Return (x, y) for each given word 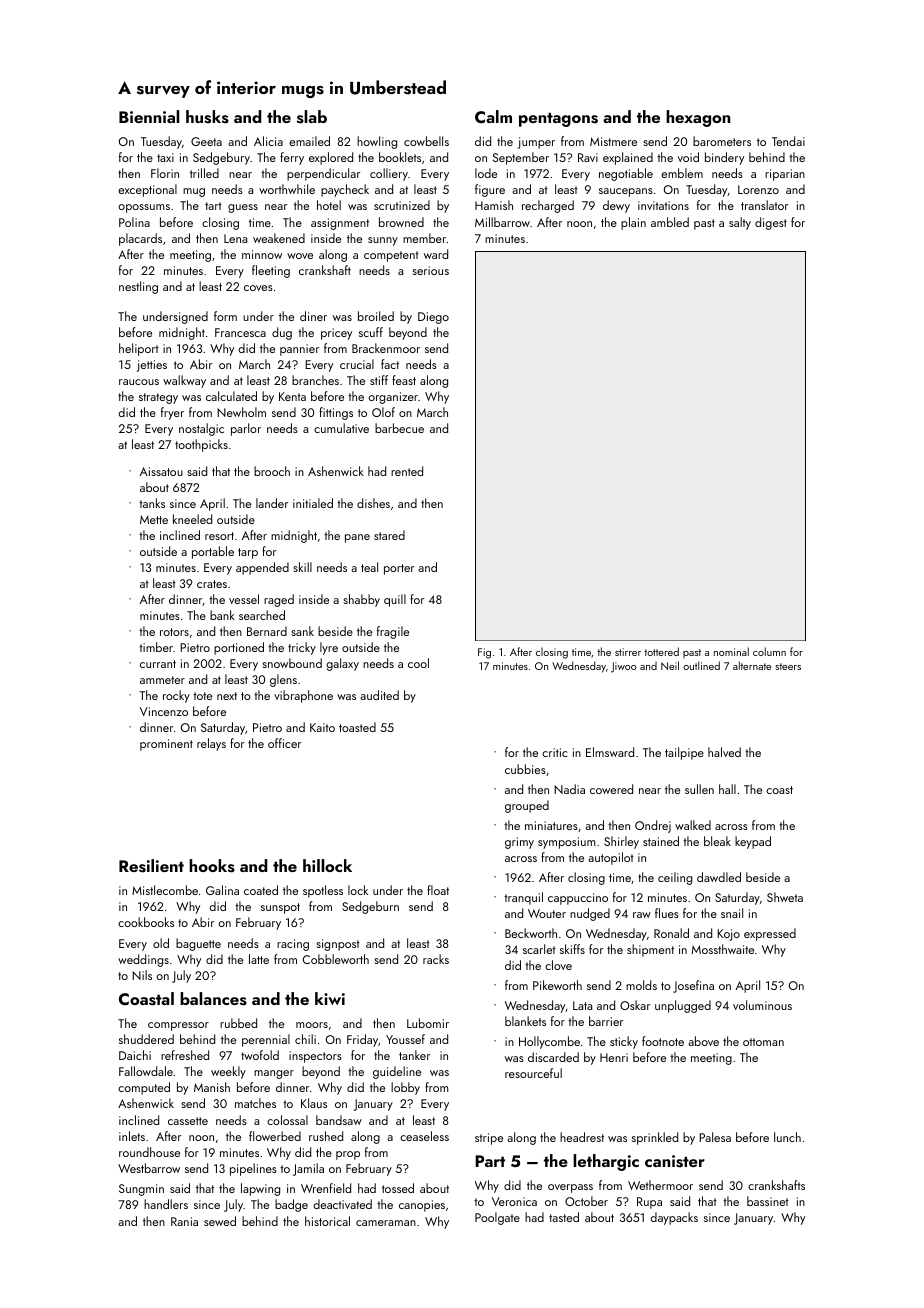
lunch (787, 1137)
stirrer (628, 652)
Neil (670, 665)
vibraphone (303, 696)
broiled (376, 316)
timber (156, 647)
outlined (701, 665)
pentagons (558, 119)
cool (418, 663)
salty (740, 223)
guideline (397, 1072)
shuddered (146, 1039)
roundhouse (149, 1152)
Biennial (149, 116)
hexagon (698, 118)
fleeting (271, 271)
